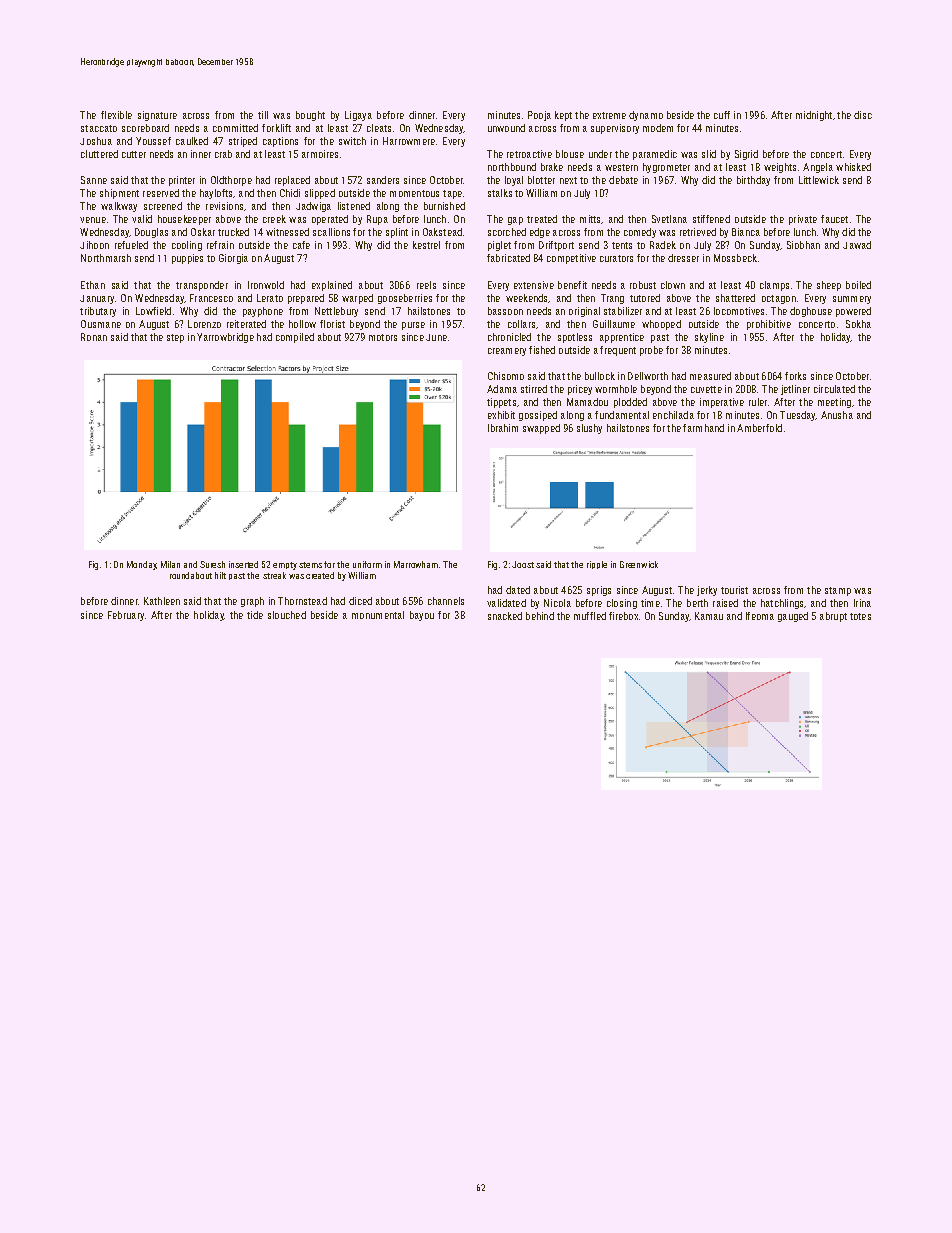 Image resolution: width=952 pixels, height=1233 pixels. What do you see at coordinates (508, 258) in the screenshot?
I see `fabricated` at bounding box center [508, 258].
